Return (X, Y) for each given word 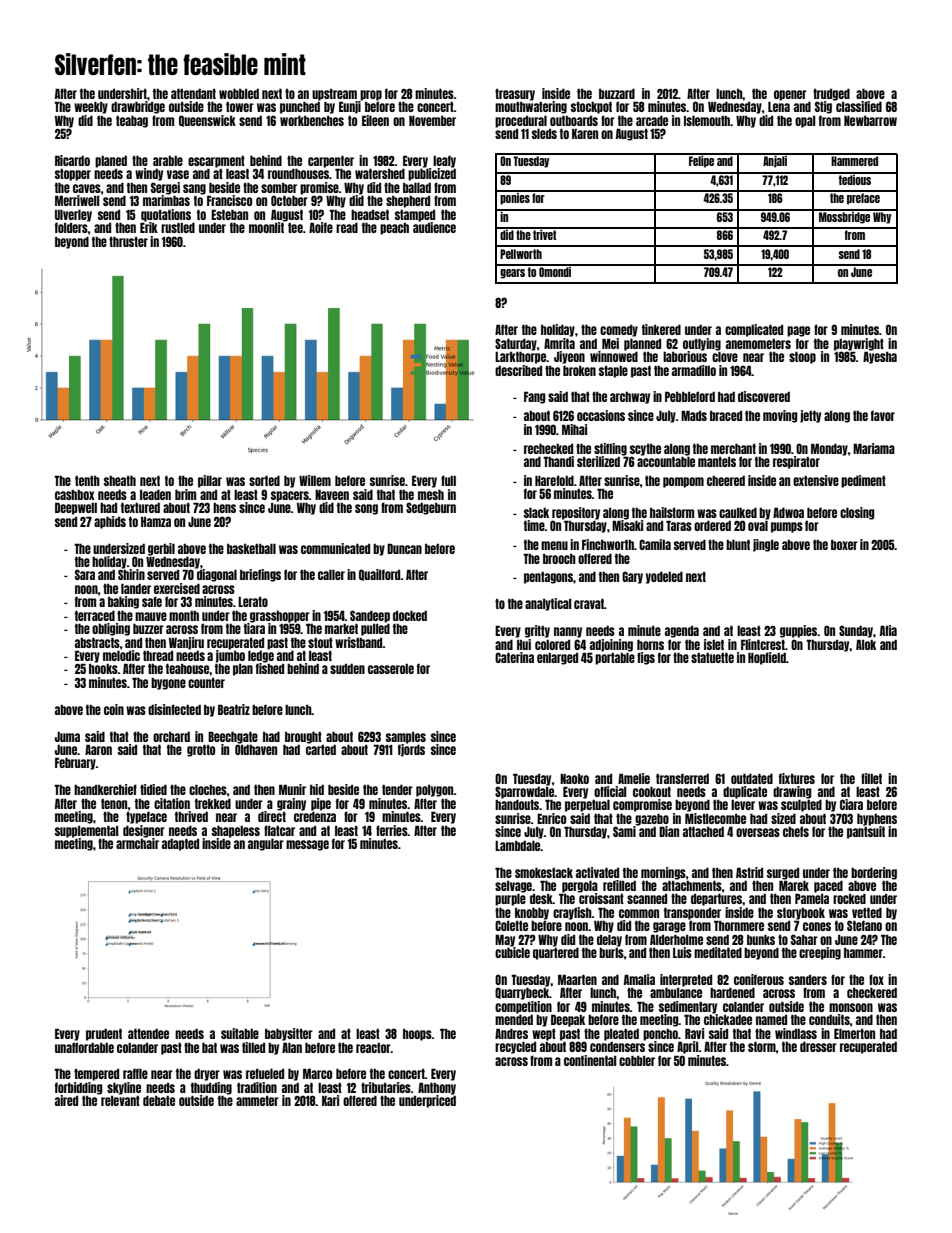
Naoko (574, 779)
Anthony (437, 1088)
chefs (796, 831)
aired (66, 1100)
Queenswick (207, 121)
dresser (818, 1047)
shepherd (408, 202)
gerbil (161, 549)
